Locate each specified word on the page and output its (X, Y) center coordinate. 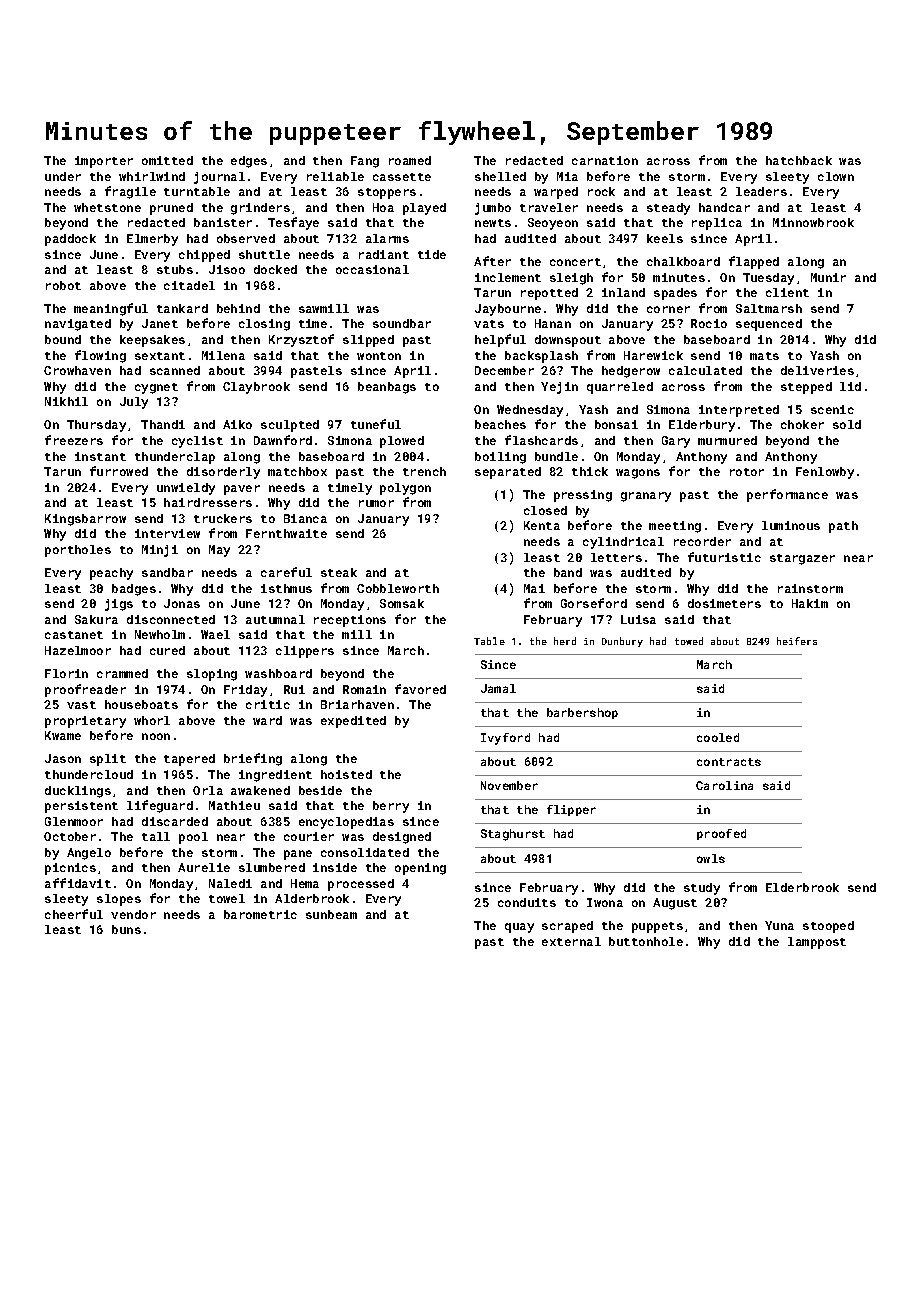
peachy (111, 574)
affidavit (78, 883)
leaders (761, 191)
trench (424, 471)
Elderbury (702, 426)
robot (63, 285)
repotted (549, 294)
